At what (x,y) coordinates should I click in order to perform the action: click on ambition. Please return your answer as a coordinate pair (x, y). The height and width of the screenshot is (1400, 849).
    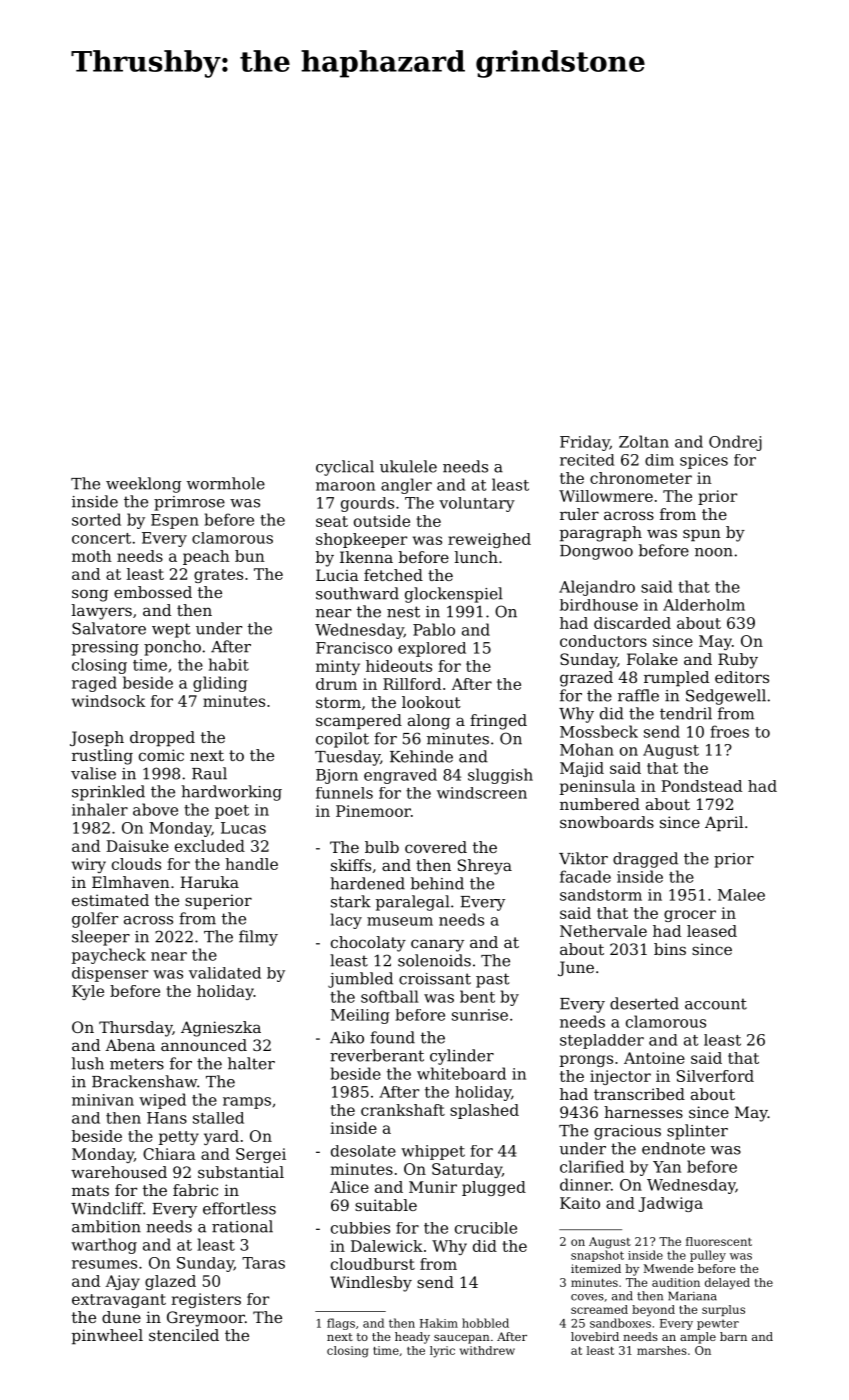
    Looking at the image, I should click on (106, 1226).
